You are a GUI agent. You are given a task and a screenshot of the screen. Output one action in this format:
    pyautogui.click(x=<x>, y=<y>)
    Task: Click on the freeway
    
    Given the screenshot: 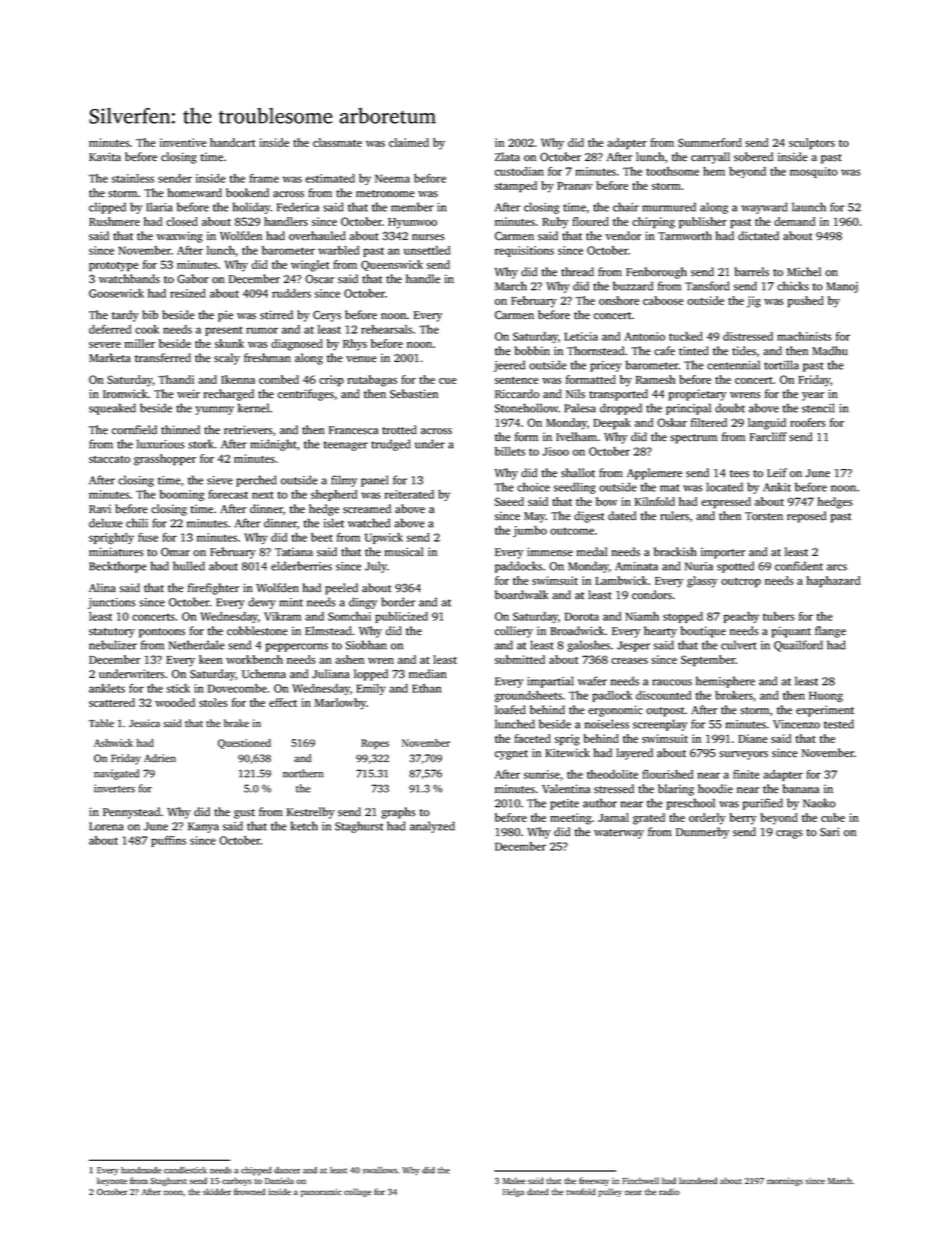 What is the action you would take?
    pyautogui.click(x=594, y=1181)
